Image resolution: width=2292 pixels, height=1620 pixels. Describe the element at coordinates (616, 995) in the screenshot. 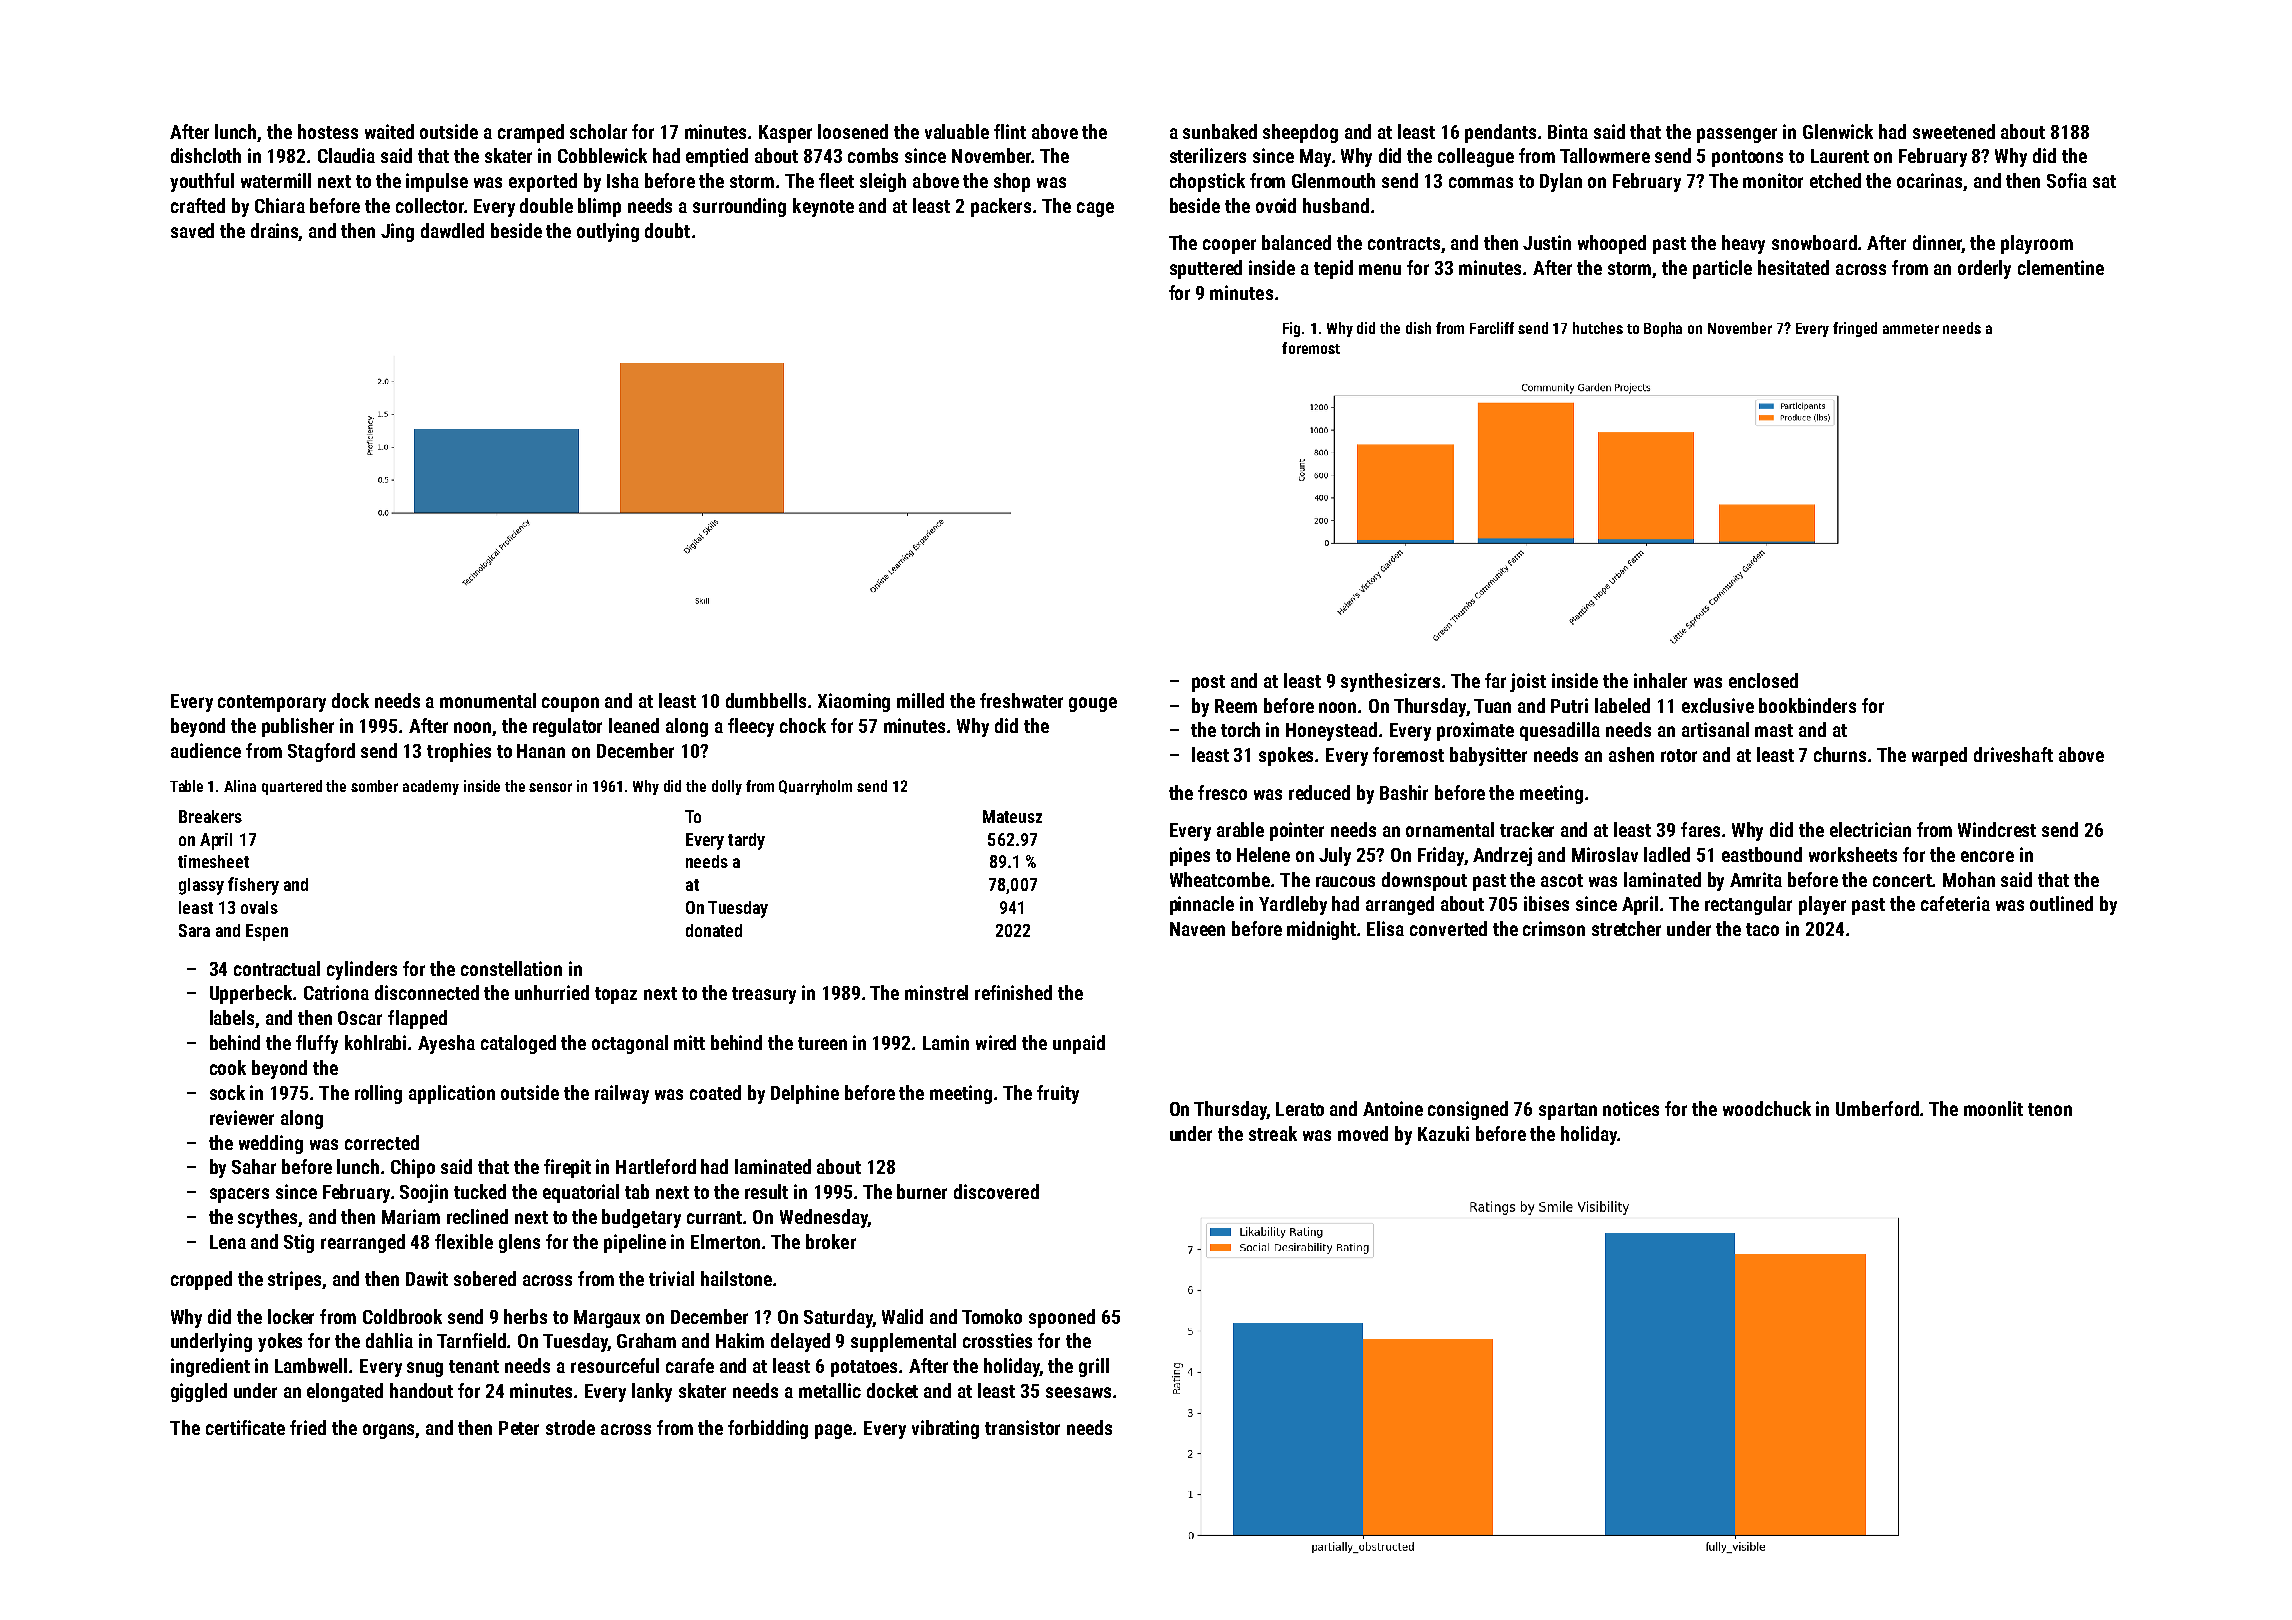

I see `topaz` at that location.
